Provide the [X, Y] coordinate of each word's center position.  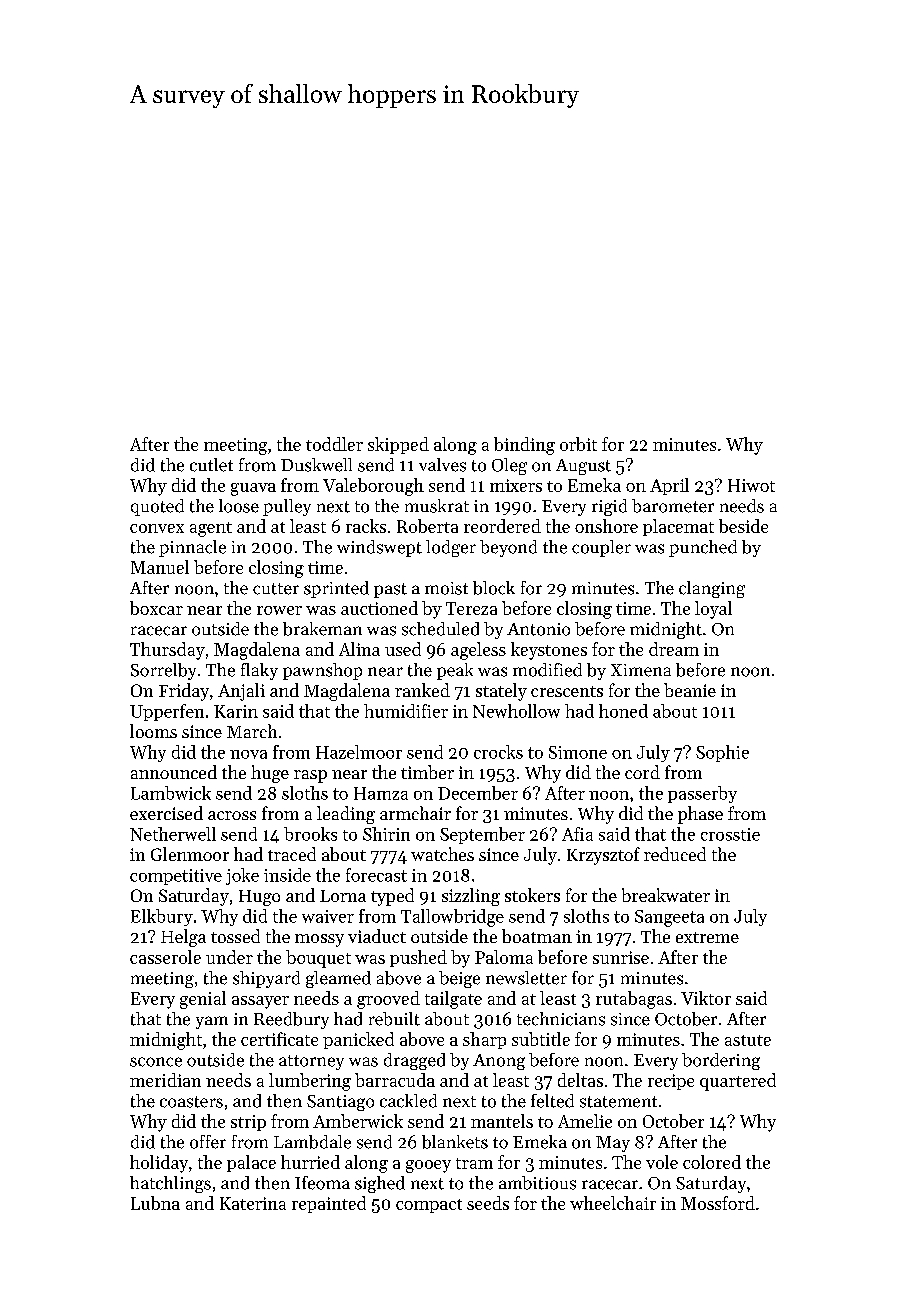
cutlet [211, 465]
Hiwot [751, 485]
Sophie [722, 753]
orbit [578, 444]
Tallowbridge [452, 918]
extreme [707, 937]
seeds [488, 1203]
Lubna [155, 1203]
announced [174, 772]
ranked [422, 690]
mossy [319, 940]
